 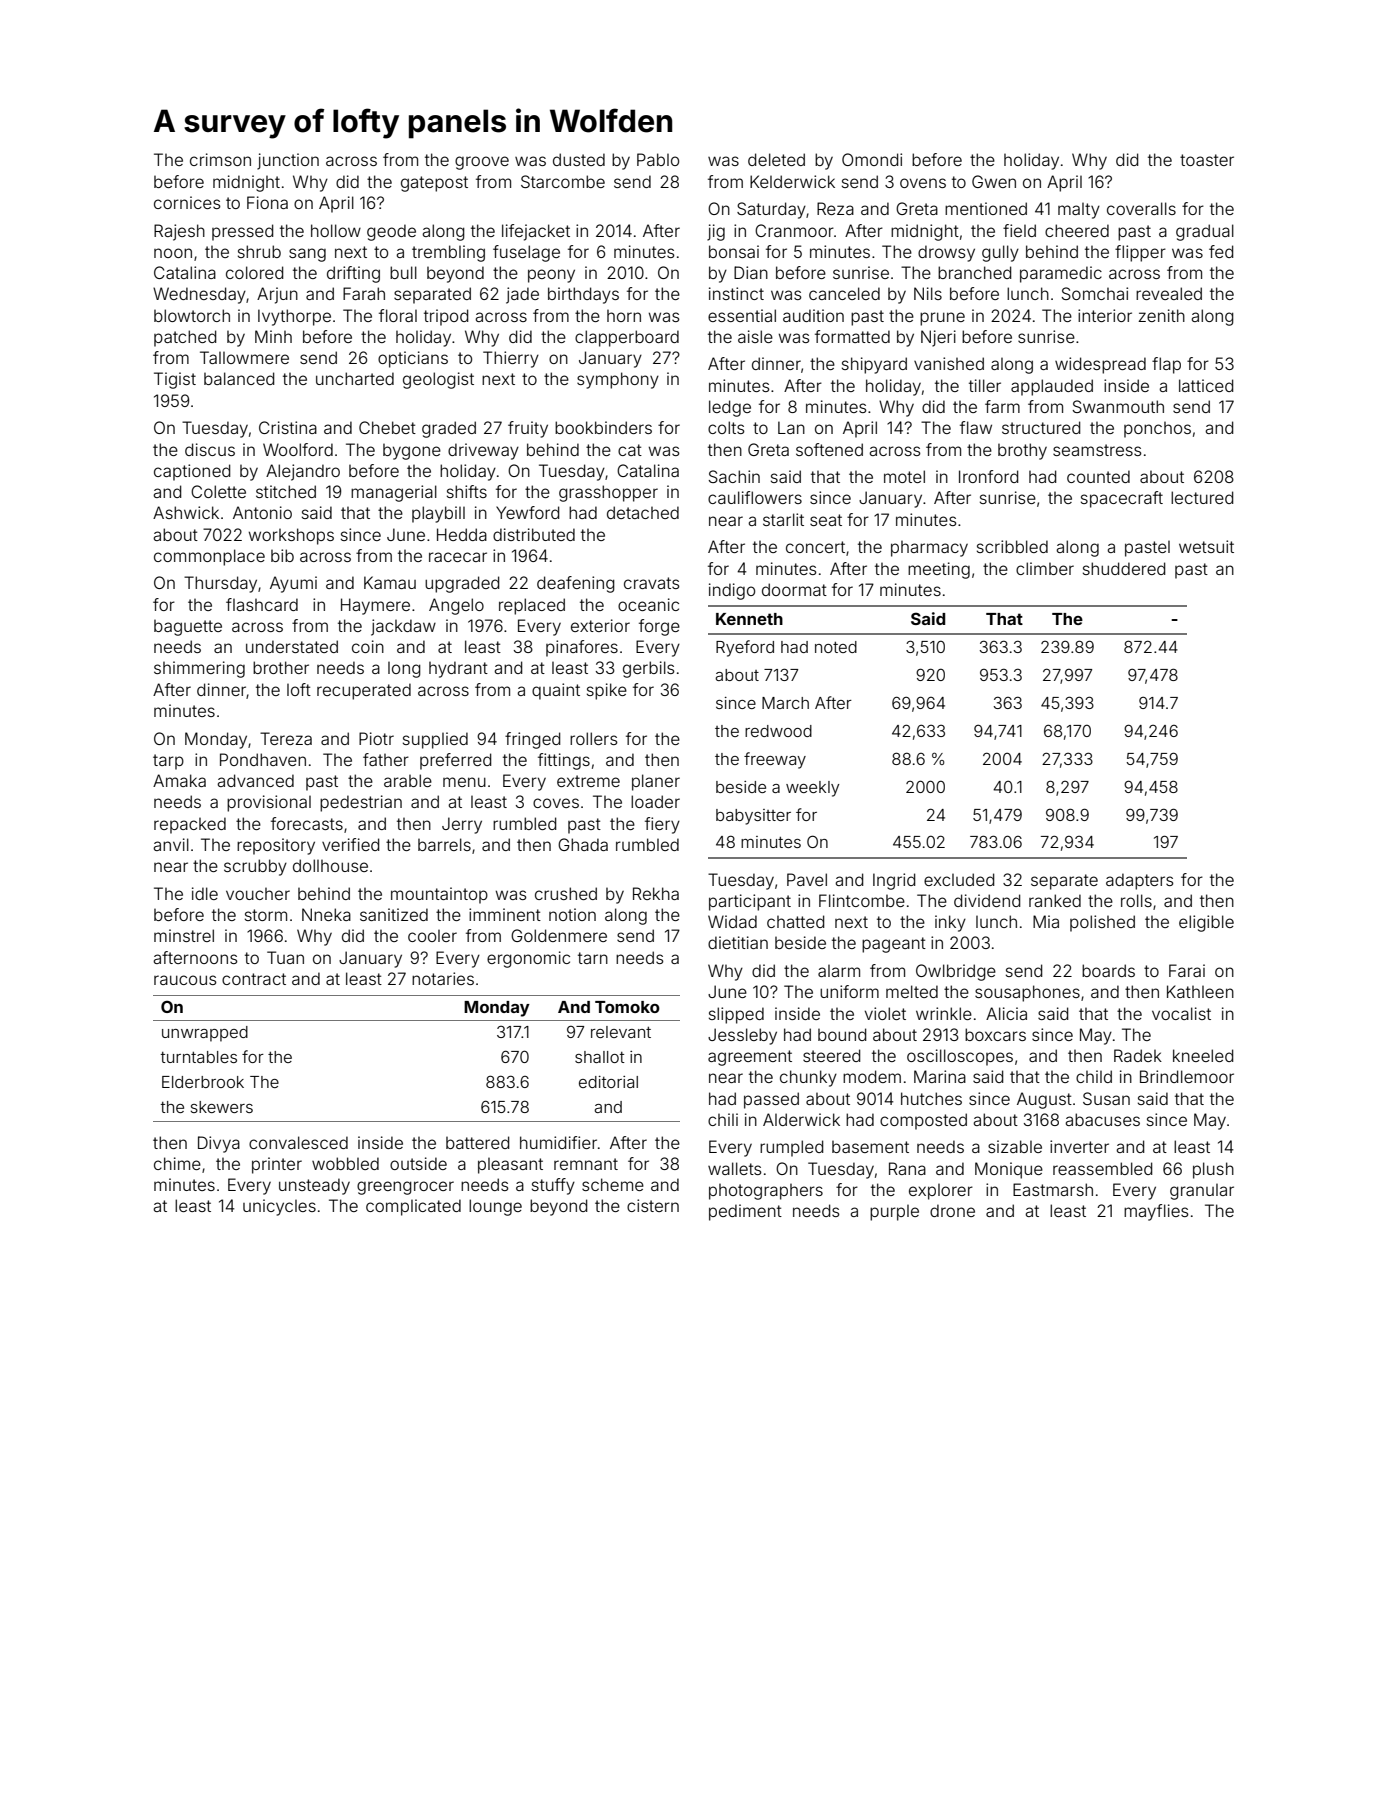 What do you see at coordinates (267, 202) in the screenshot?
I see `Fiona` at bounding box center [267, 202].
